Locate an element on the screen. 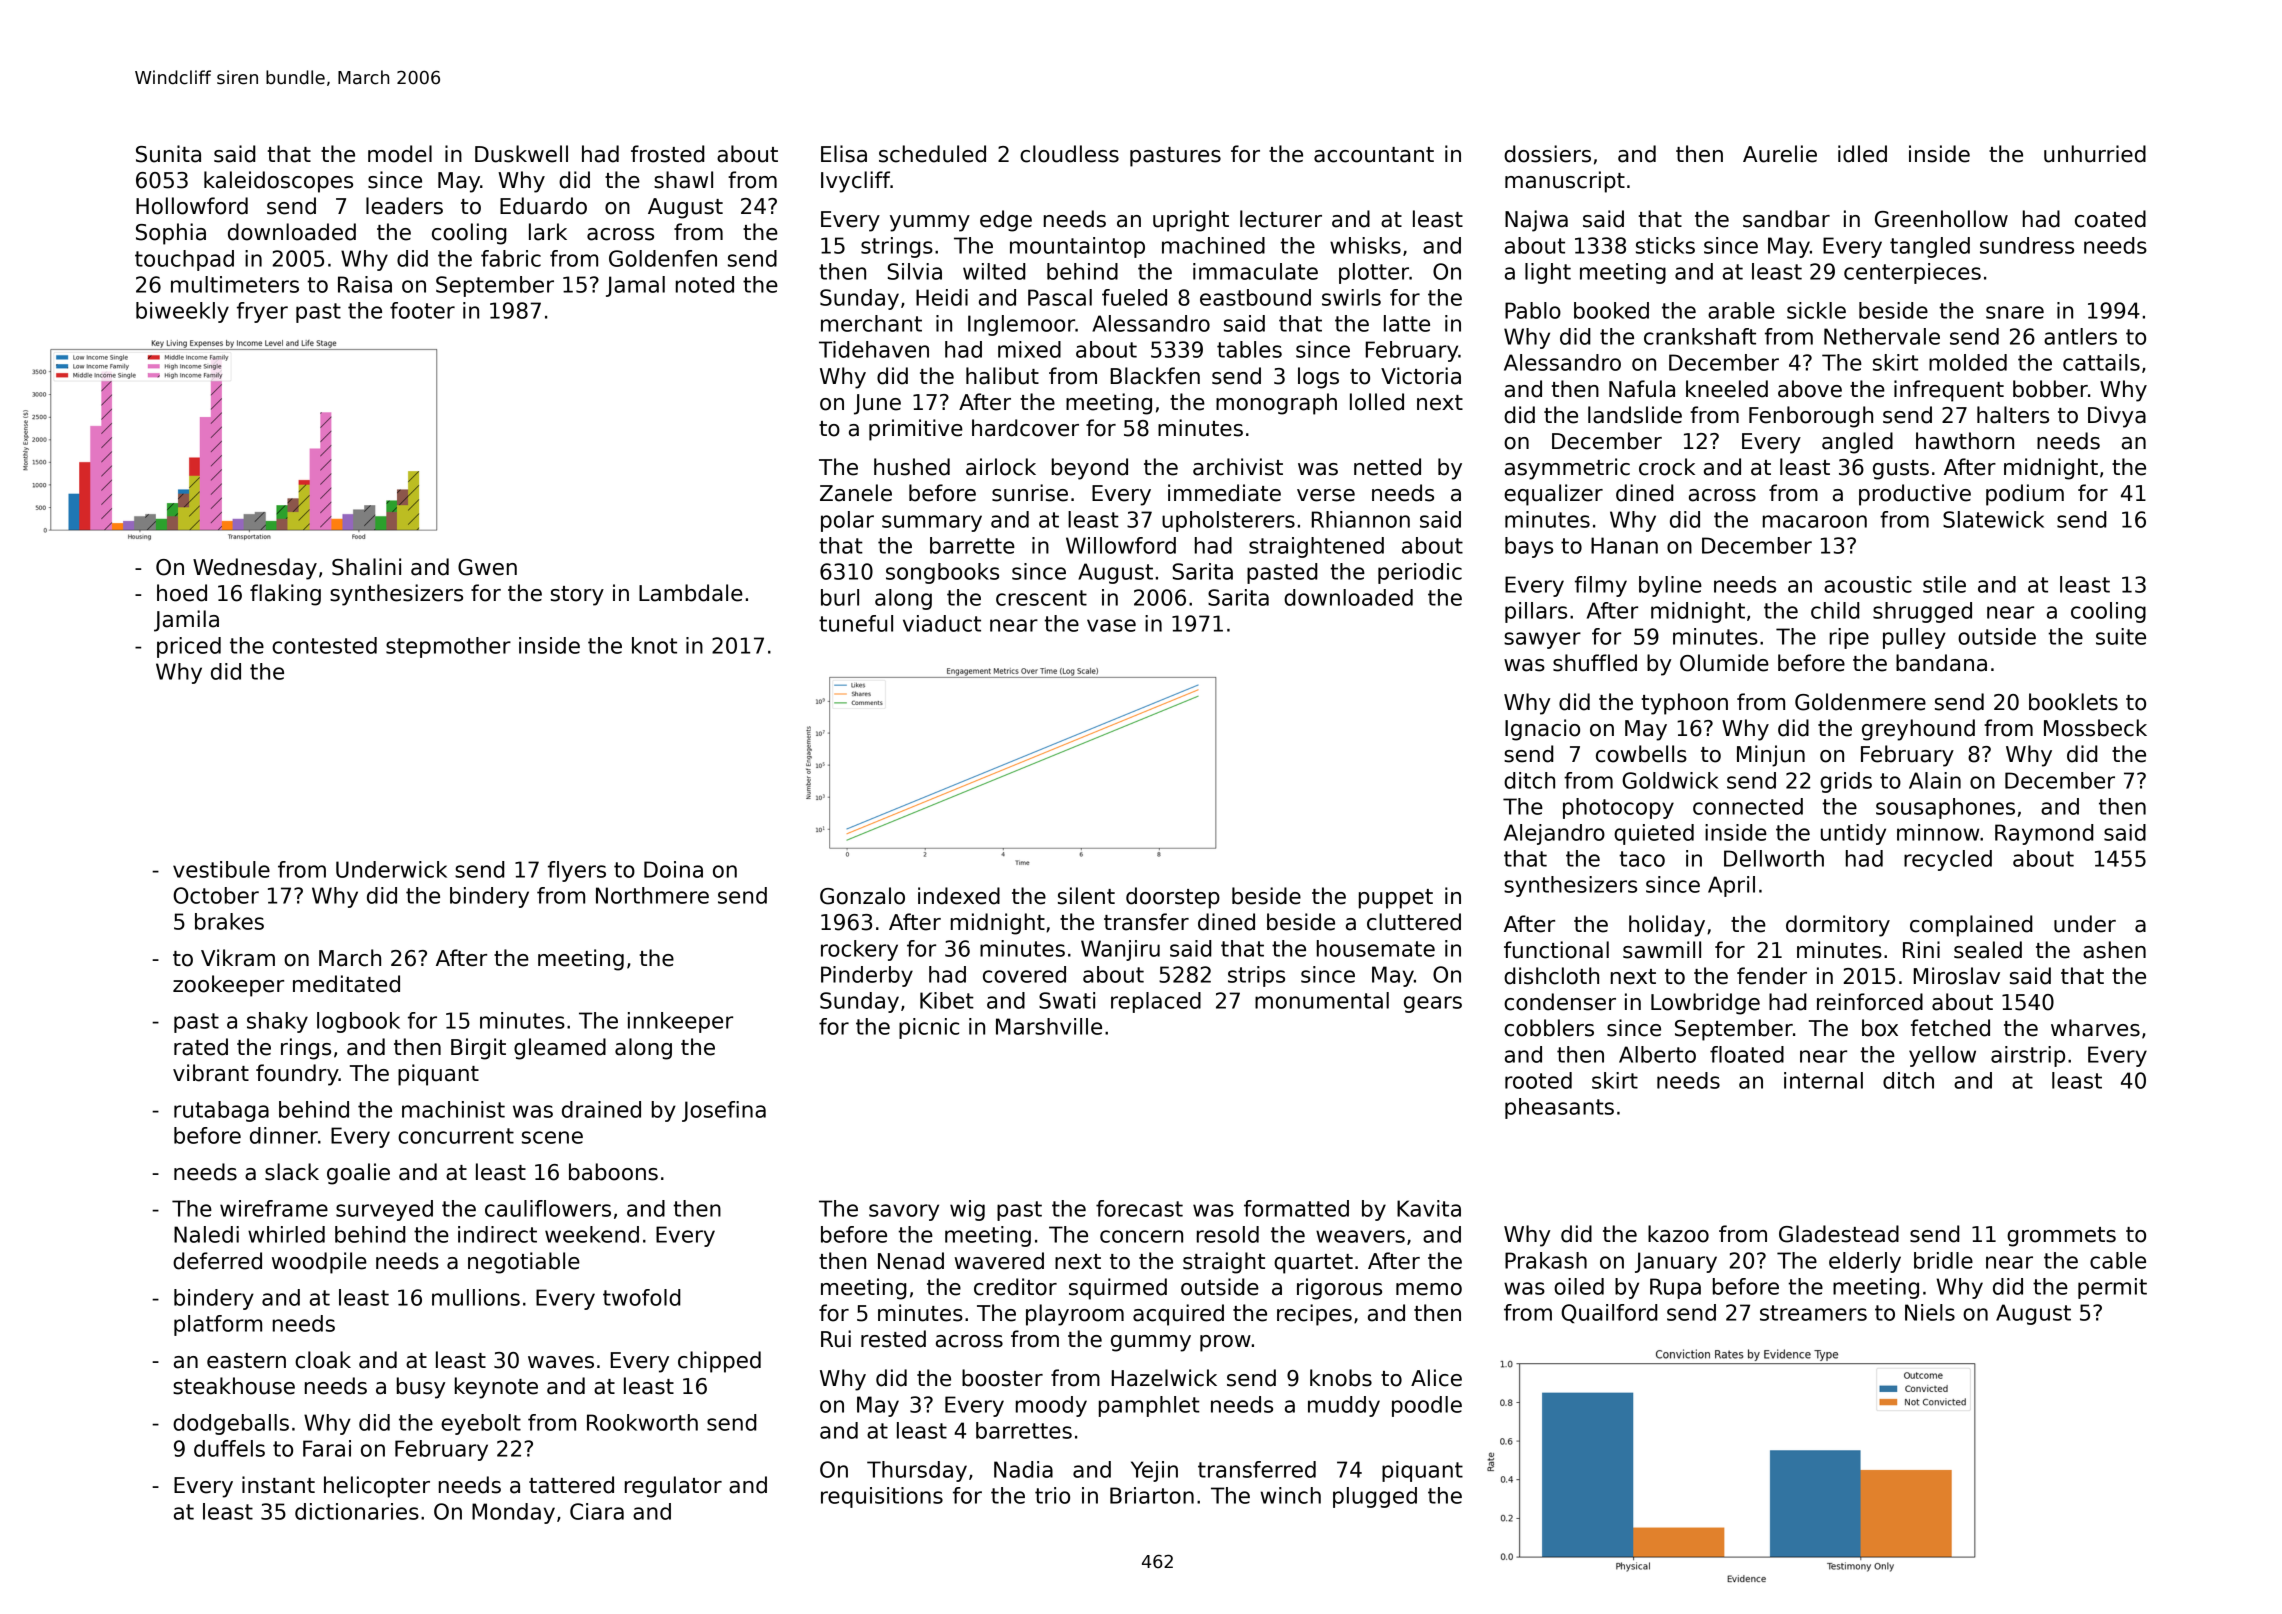 The width and height of the screenshot is (2282, 1614). rooted is located at coordinates (1538, 1080).
